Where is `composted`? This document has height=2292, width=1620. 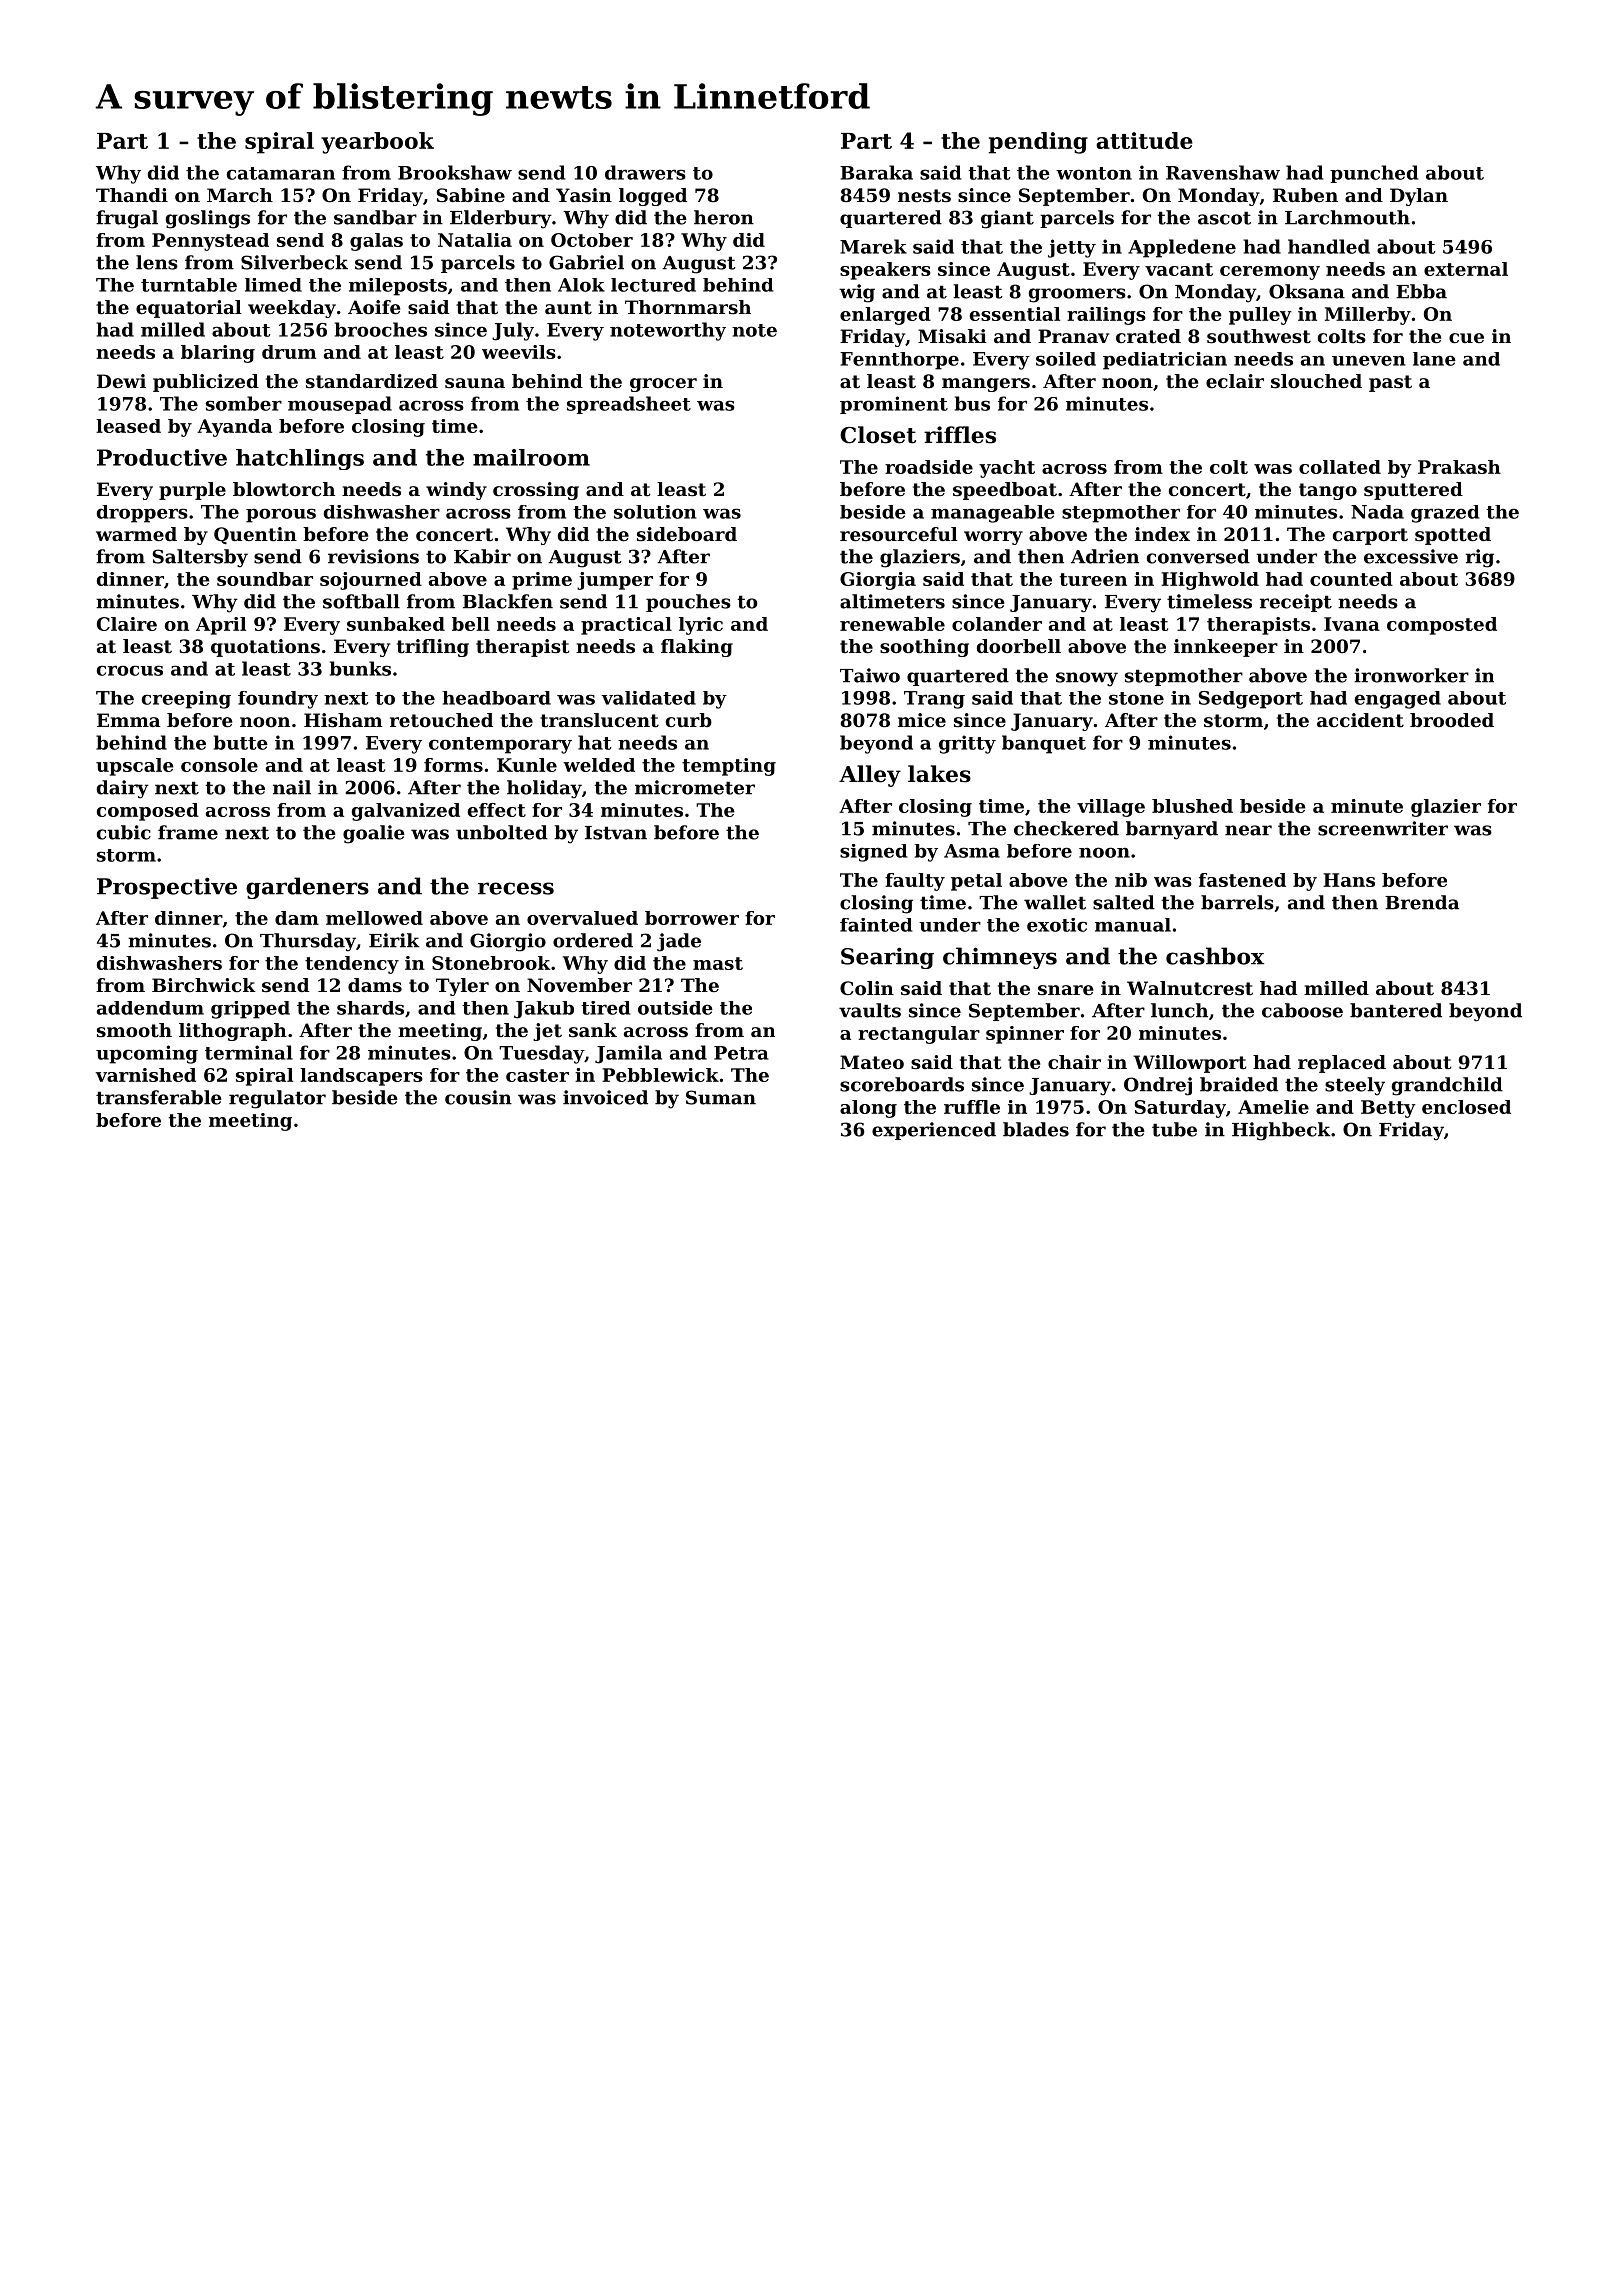
composted is located at coordinates (1442, 626).
